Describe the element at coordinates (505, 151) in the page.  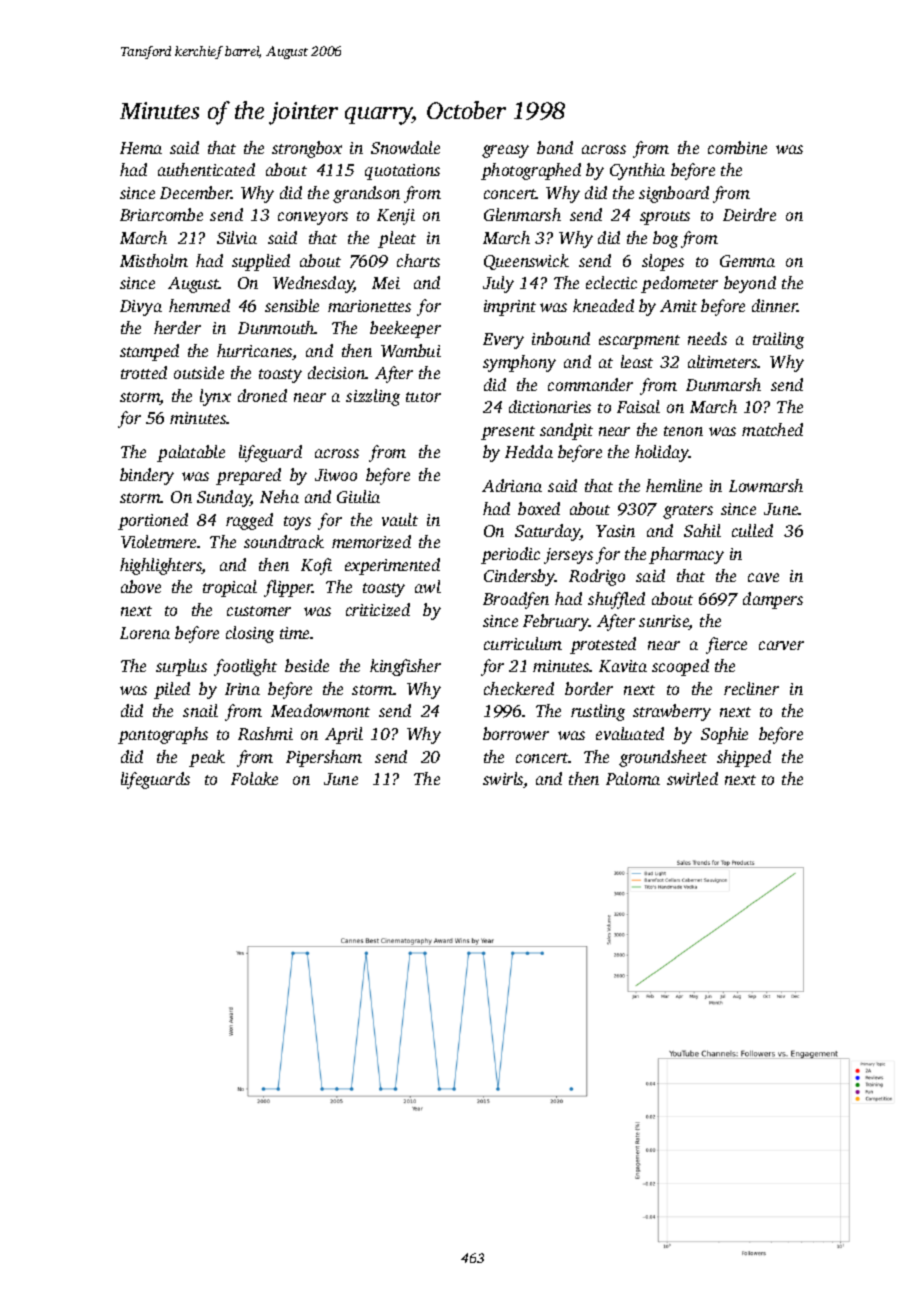
I see `greasy` at that location.
